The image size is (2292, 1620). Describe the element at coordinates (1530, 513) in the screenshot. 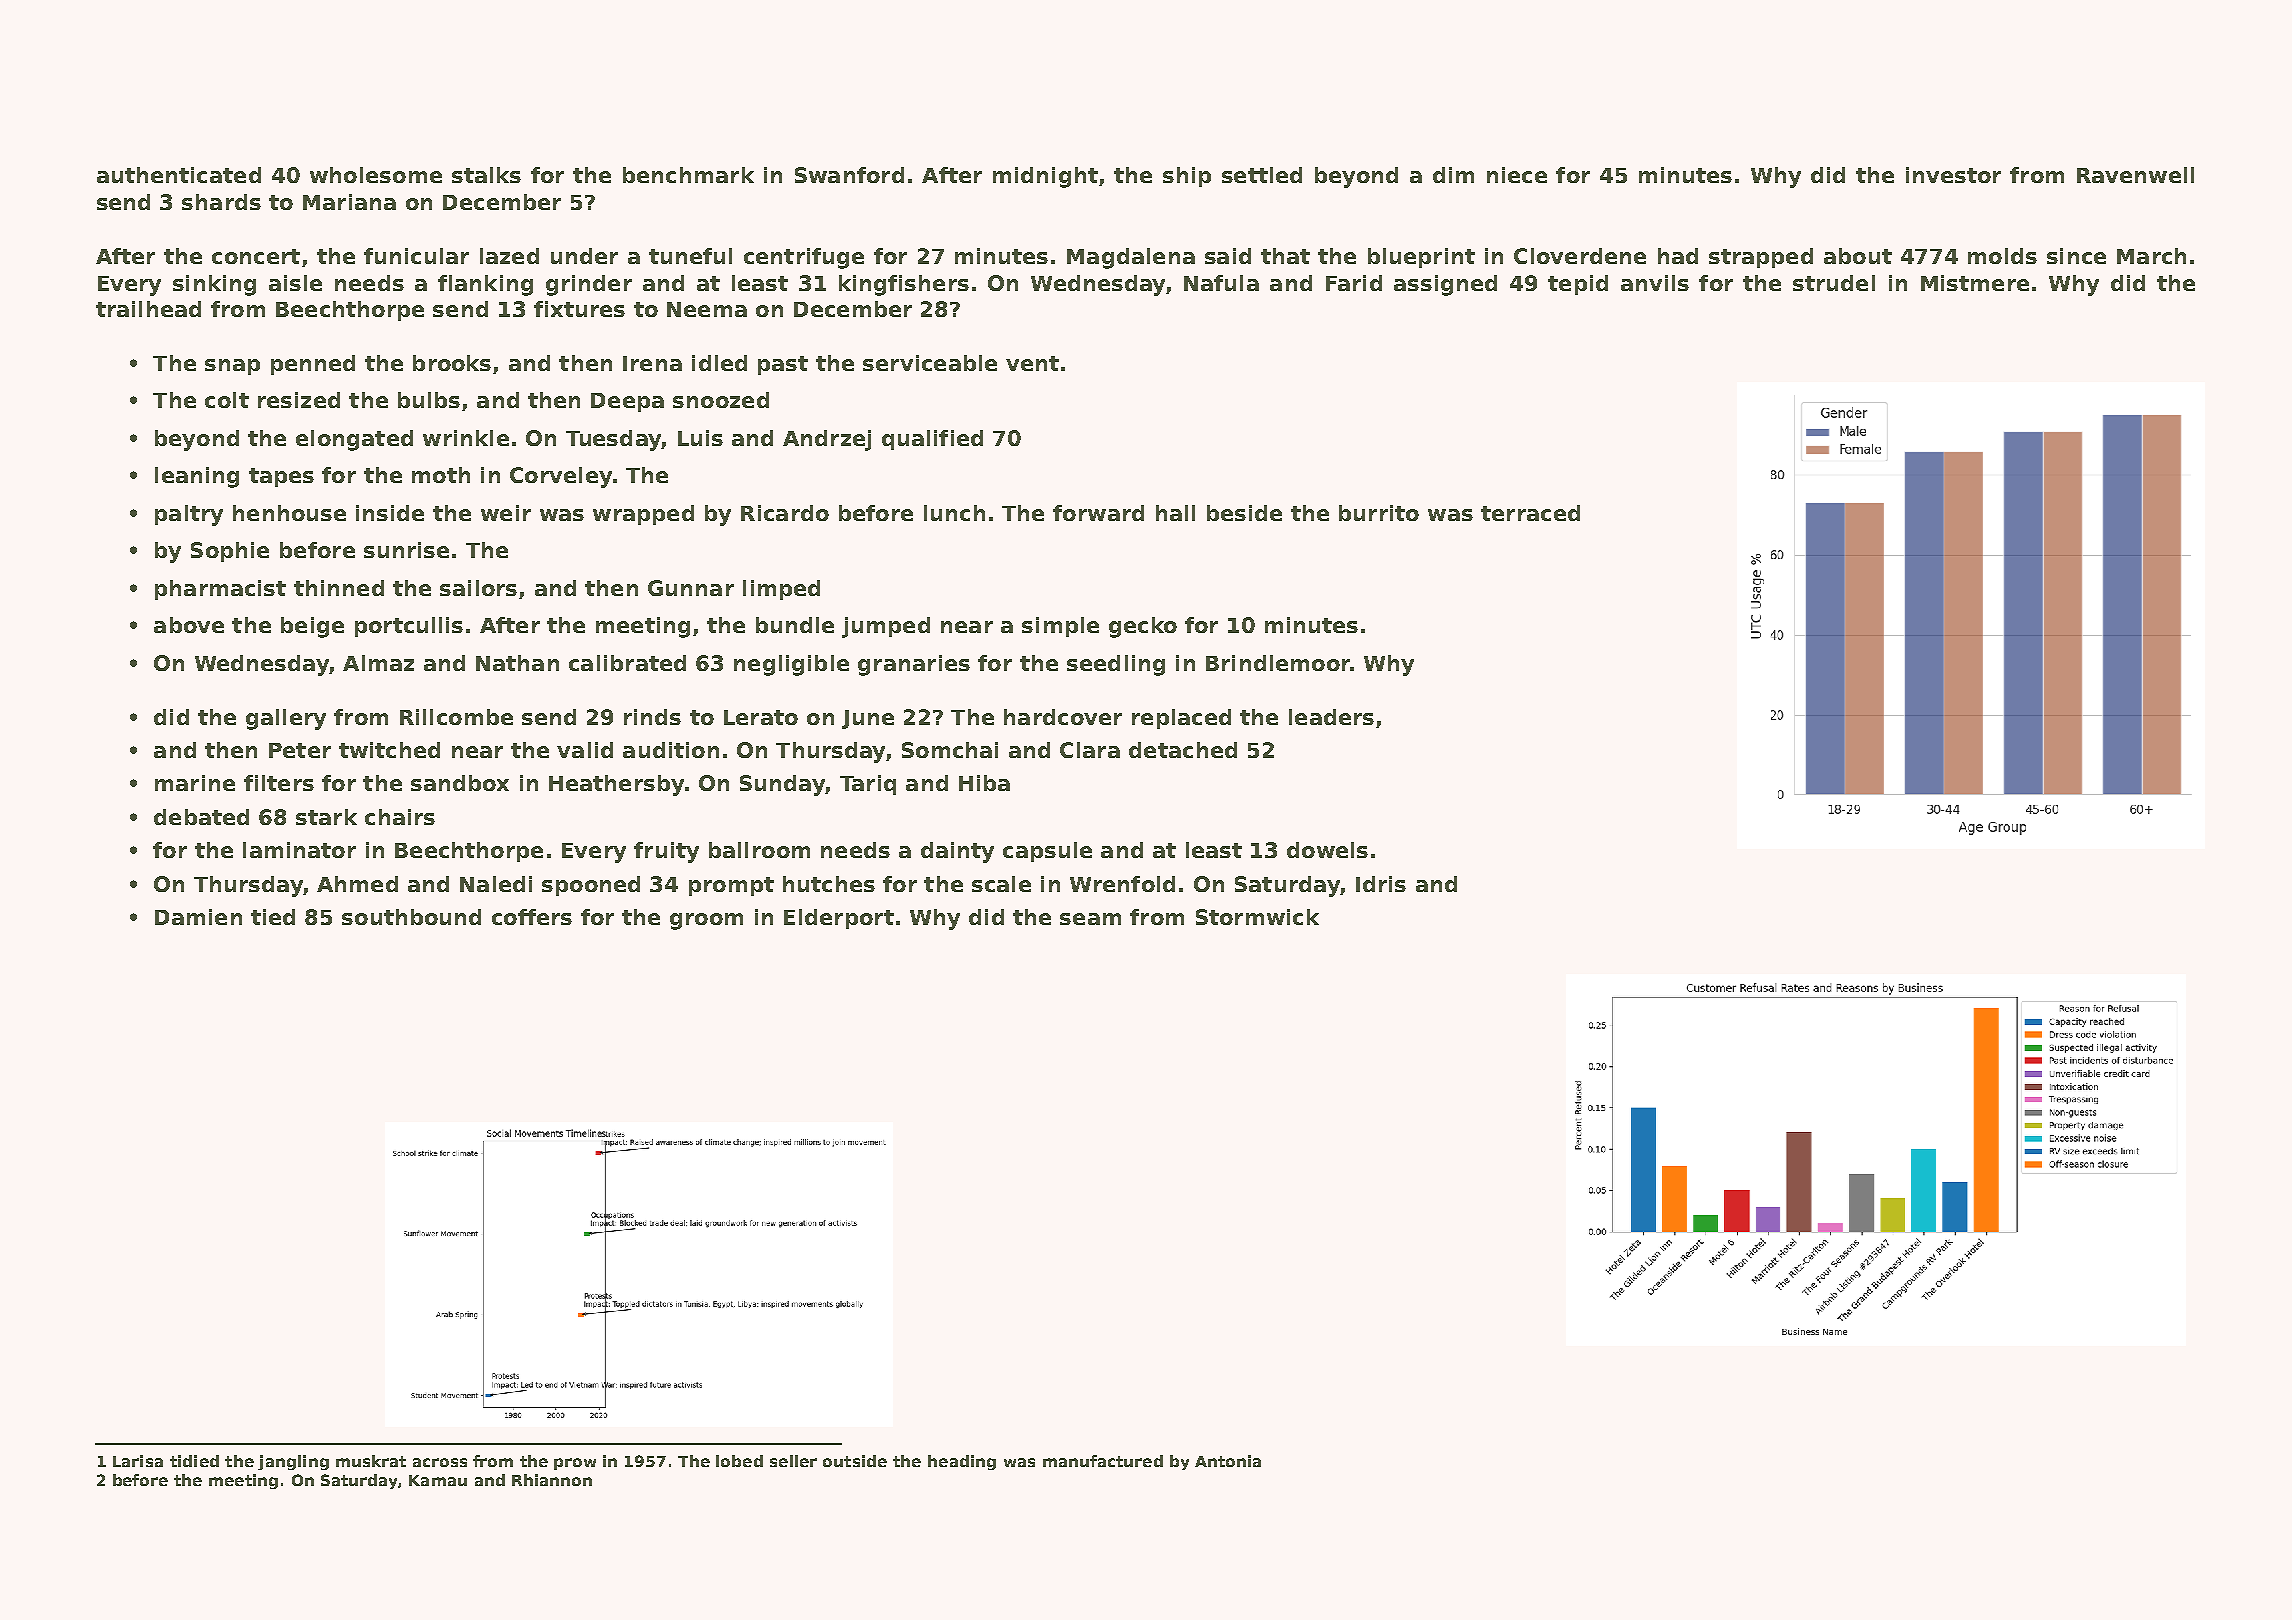

I see `terraced` at that location.
